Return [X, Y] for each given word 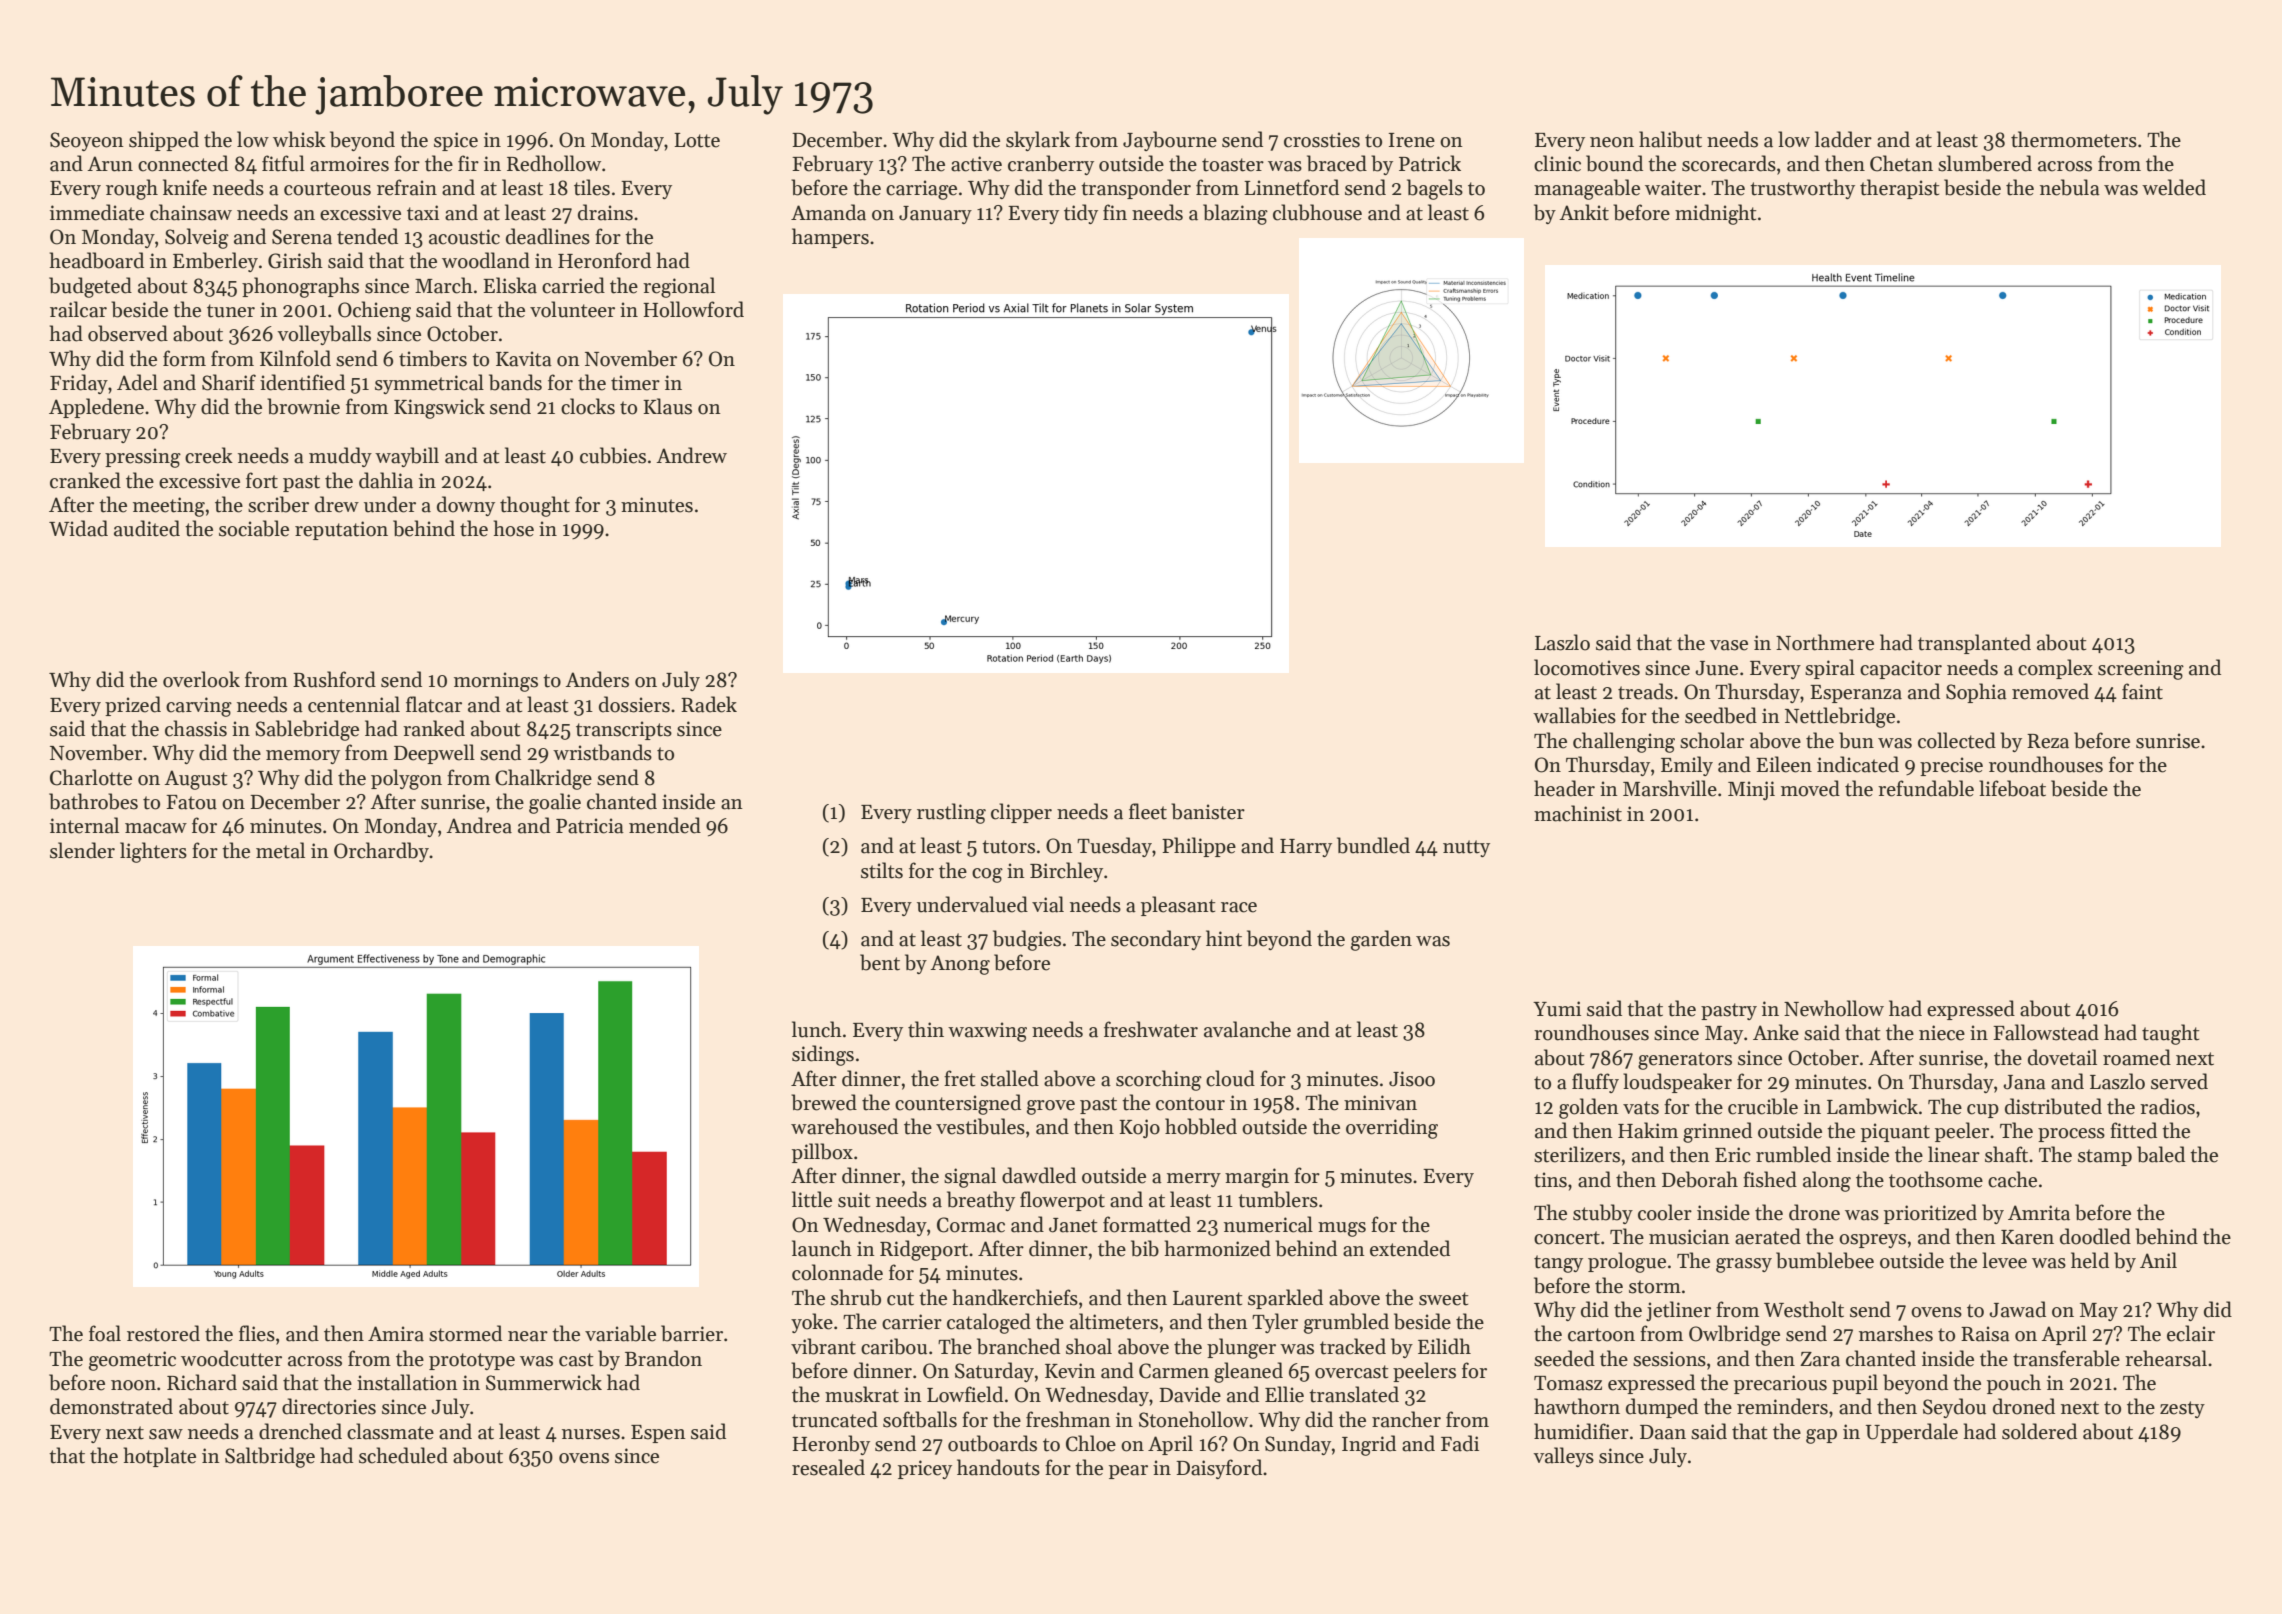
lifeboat [2012, 788]
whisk [299, 139]
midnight [1715, 214]
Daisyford [1219, 1469]
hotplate [160, 1457]
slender [82, 850]
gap [1821, 1436]
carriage [921, 190]
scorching [1159, 1080]
